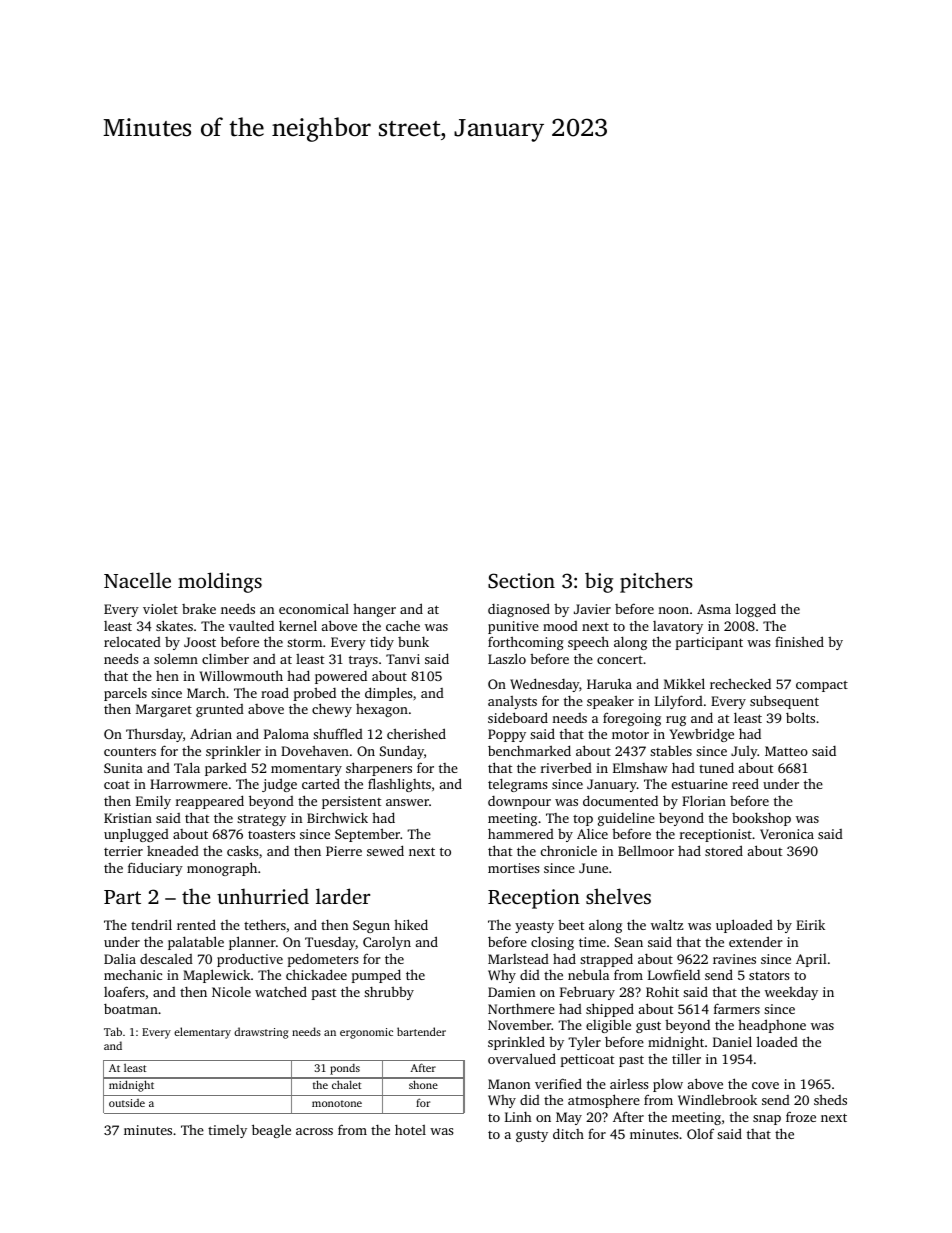 The height and width of the screenshot is (1233, 952). I want to click on finished, so click(799, 641).
